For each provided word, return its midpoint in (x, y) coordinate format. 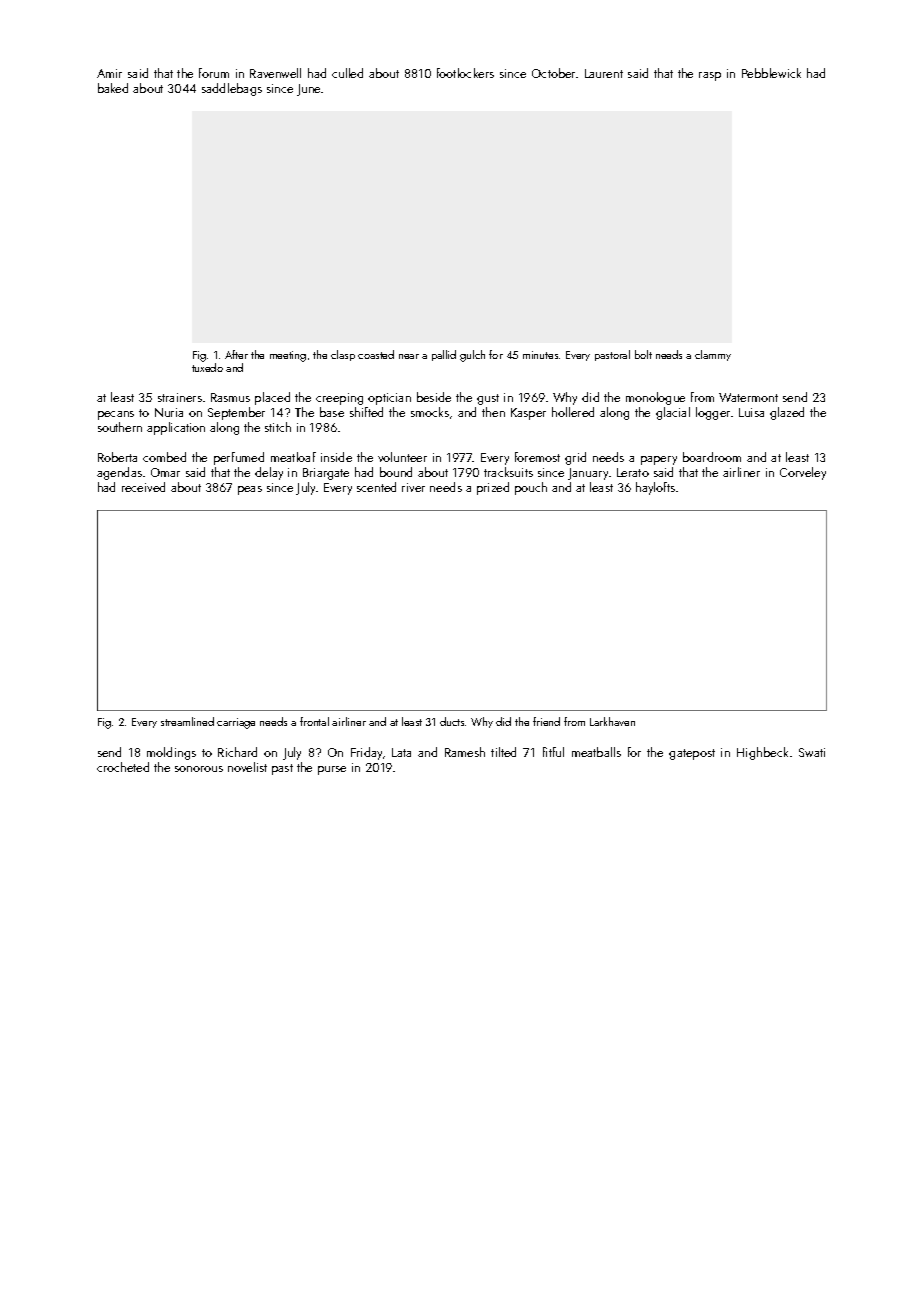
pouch (531, 488)
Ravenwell (275, 73)
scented (376, 487)
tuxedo (207, 367)
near (409, 356)
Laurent (604, 73)
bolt (643, 354)
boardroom (712, 457)
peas (250, 490)
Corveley (803, 473)
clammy (713, 355)
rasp (710, 76)
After (236, 354)
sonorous (199, 769)
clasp (343, 355)
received (143, 487)
